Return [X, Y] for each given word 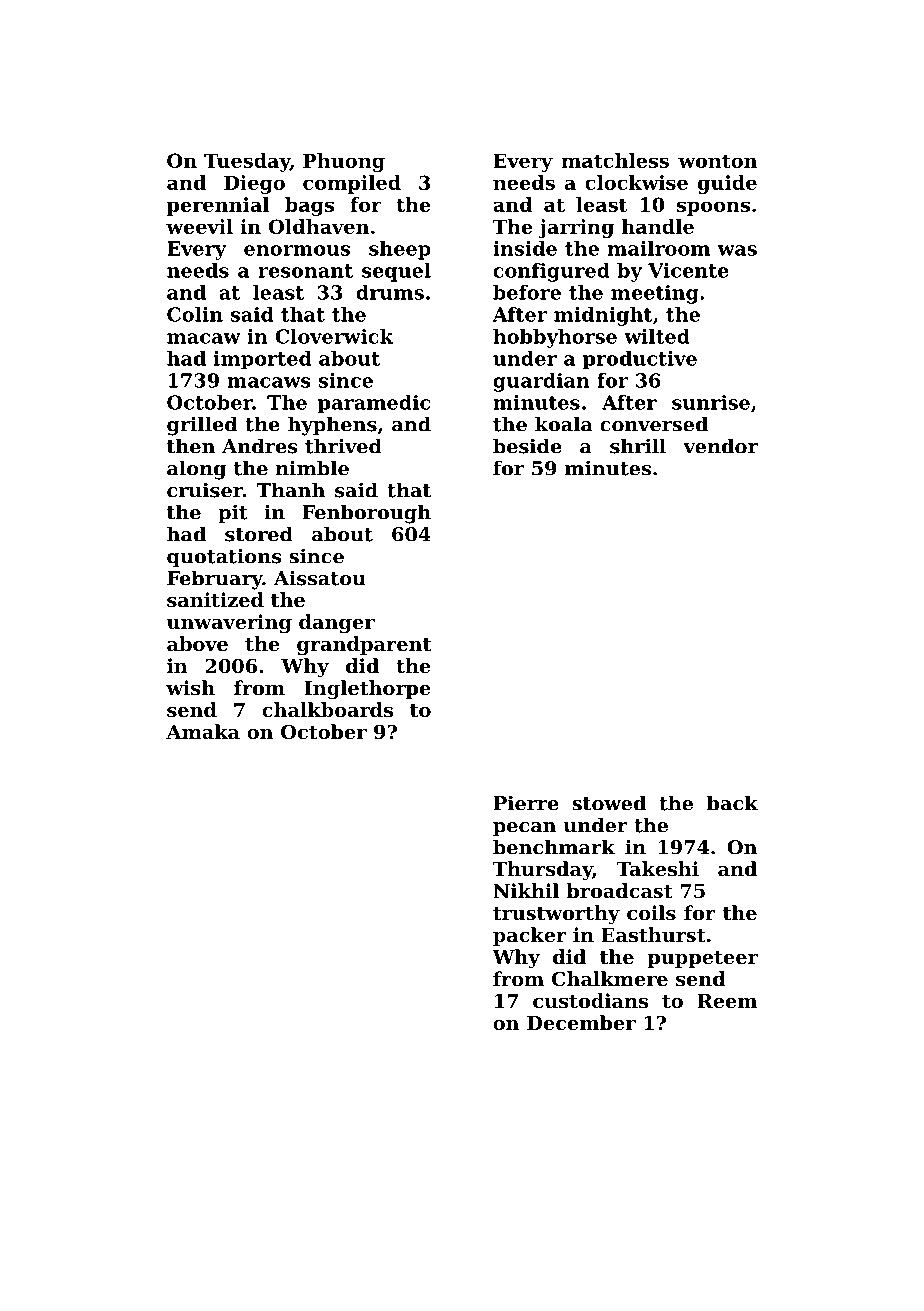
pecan [524, 829]
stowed [609, 803]
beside [527, 446]
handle [658, 226]
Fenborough [366, 514]
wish [190, 688]
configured [551, 272]
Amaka [203, 731]
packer [530, 936]
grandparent [364, 646]
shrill [638, 446]
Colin [195, 314]
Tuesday [247, 162]
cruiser [205, 490]
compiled [352, 184]
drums [390, 292]
